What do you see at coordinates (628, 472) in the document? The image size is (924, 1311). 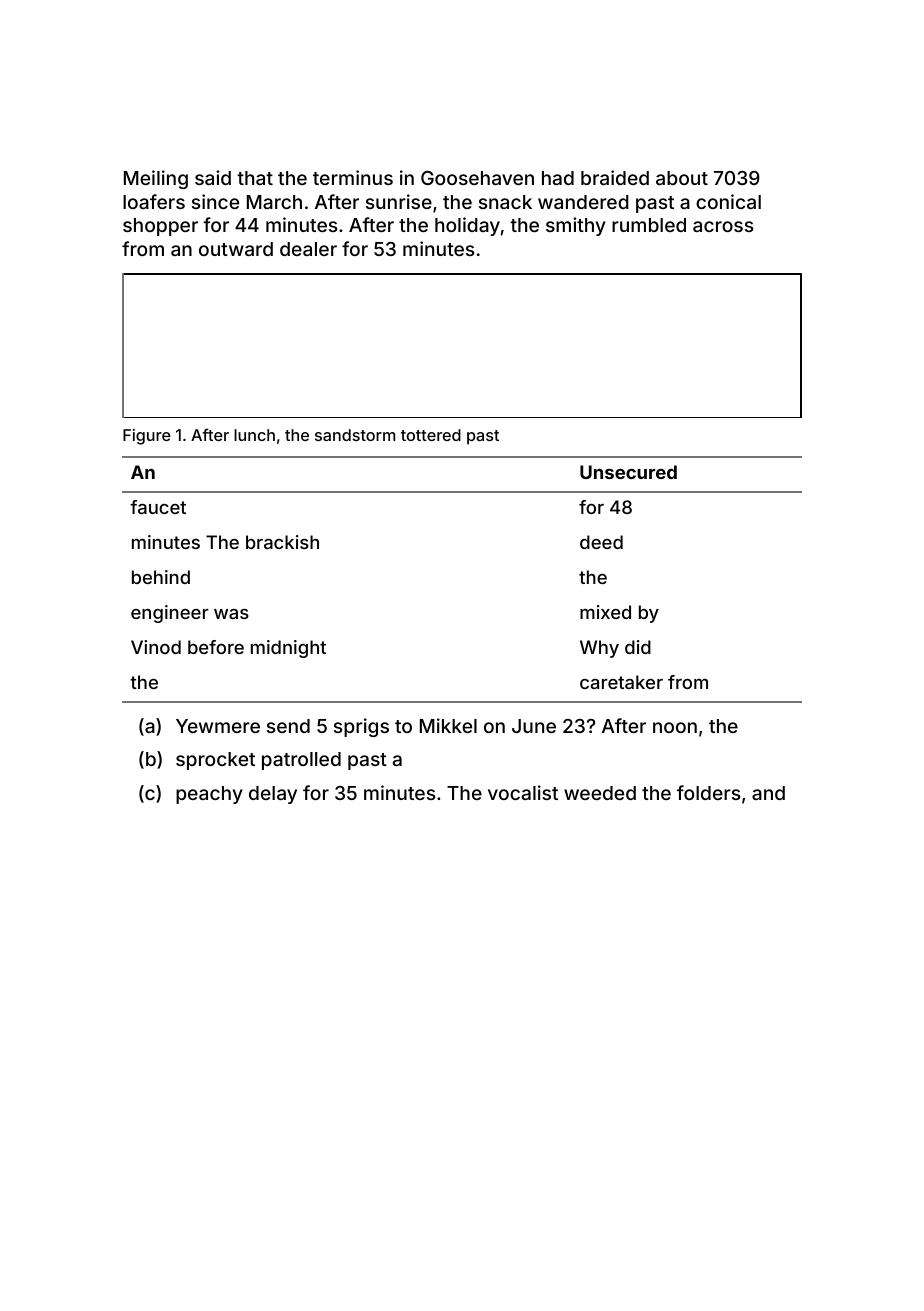 I see `Unsecured` at bounding box center [628, 472].
